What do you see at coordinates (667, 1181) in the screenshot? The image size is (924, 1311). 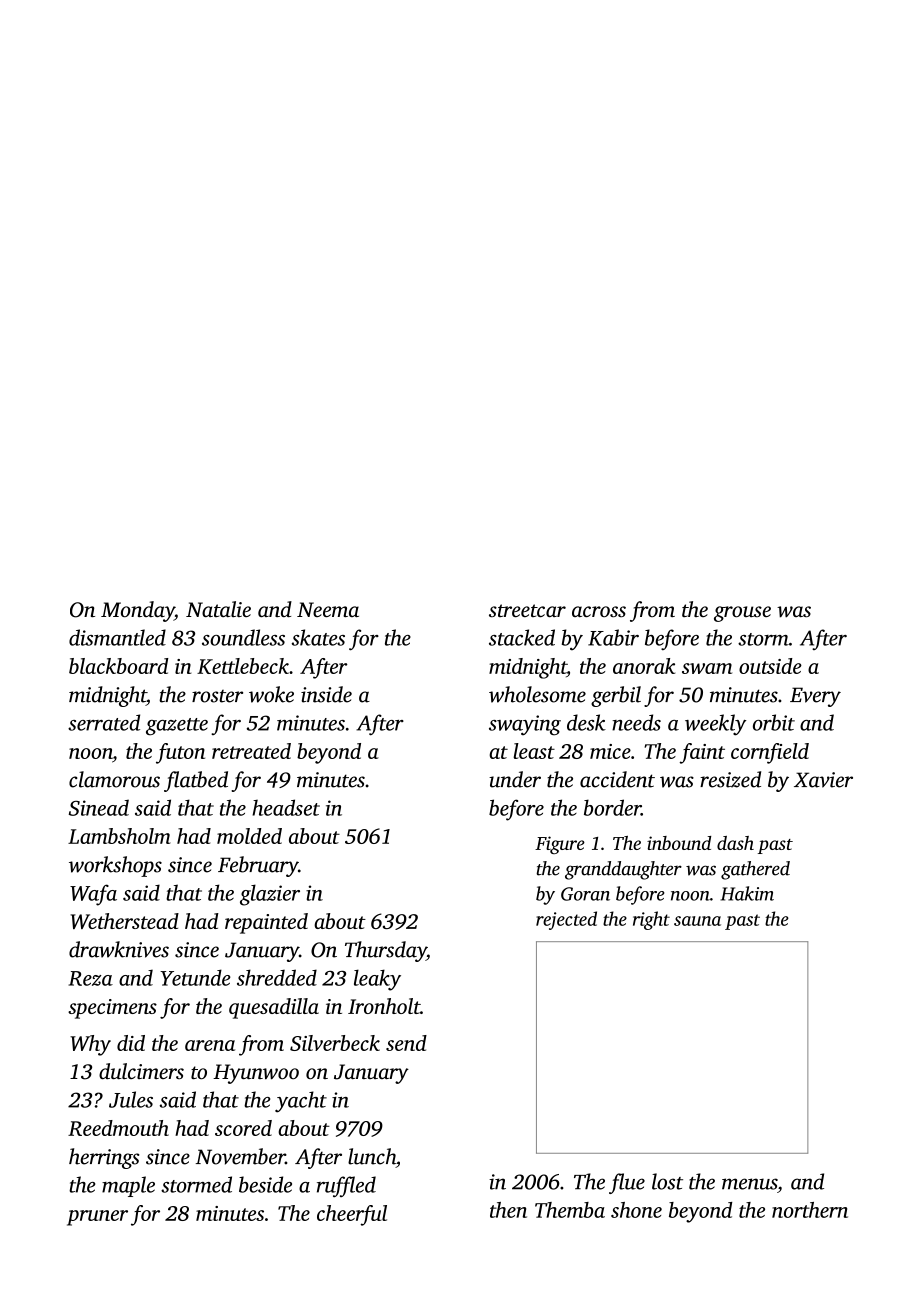 I see `lost` at bounding box center [667, 1181].
